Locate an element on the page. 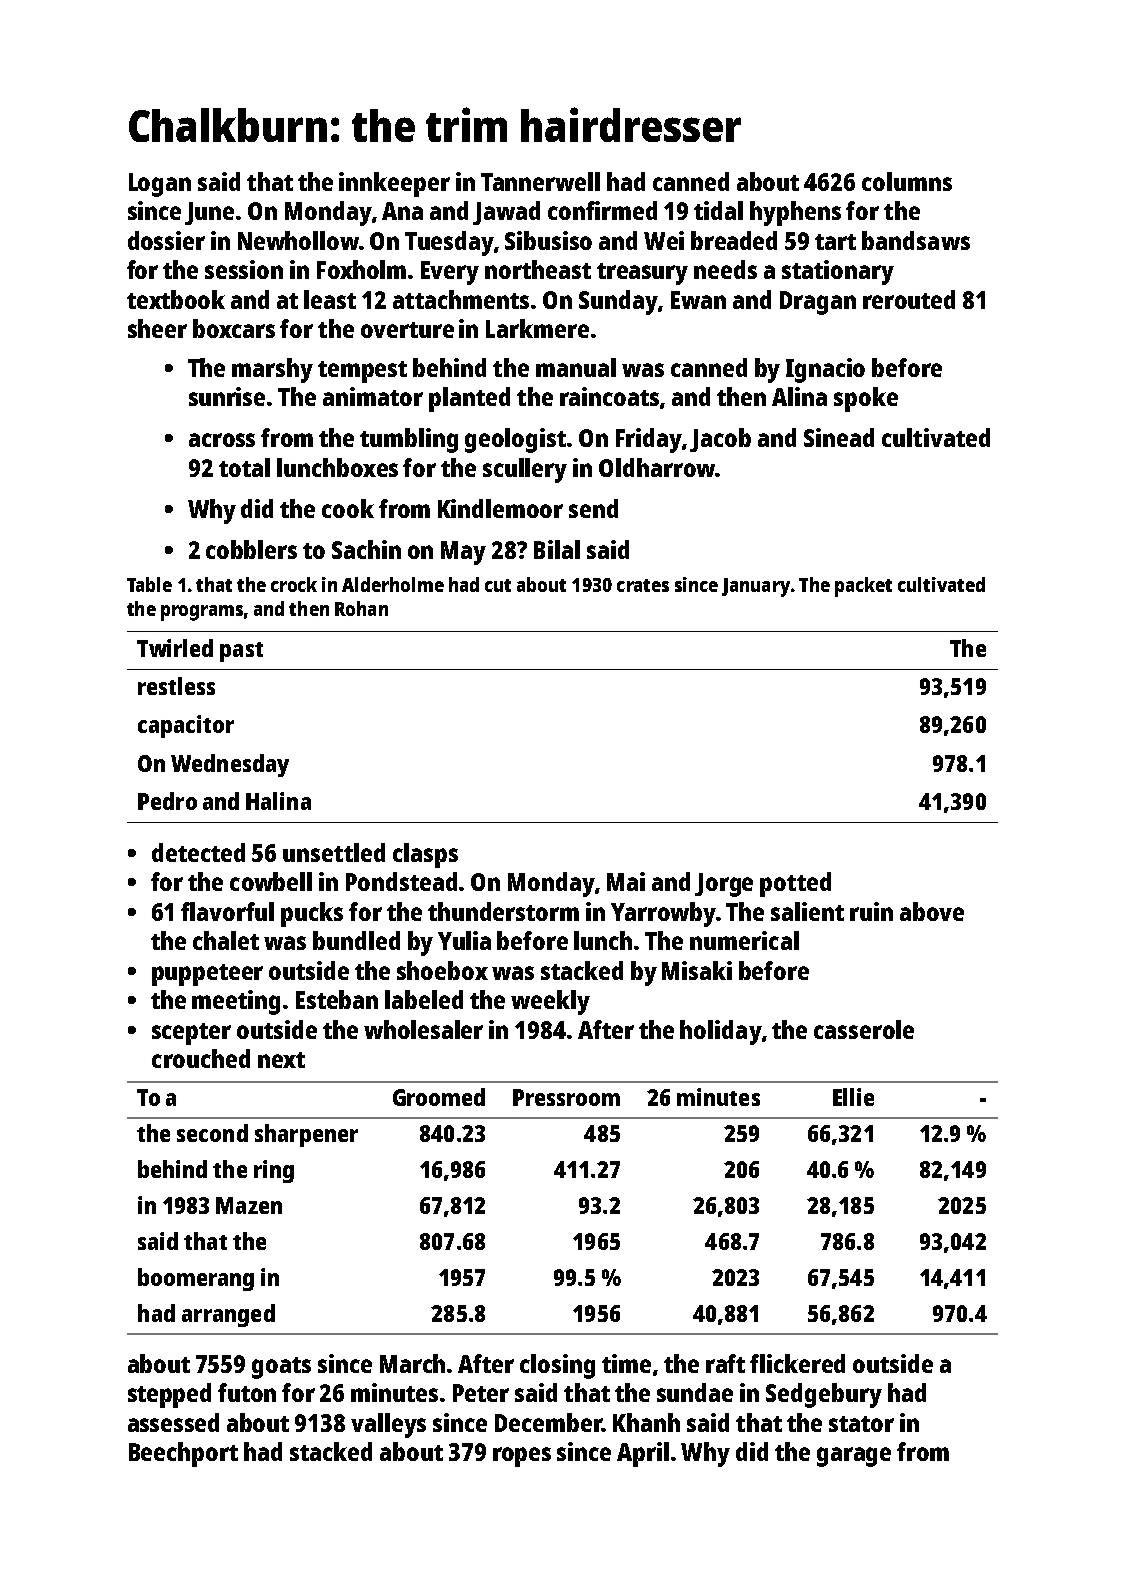 Image resolution: width=1124 pixels, height=1589 pixels. innkeeper is located at coordinates (394, 184).
